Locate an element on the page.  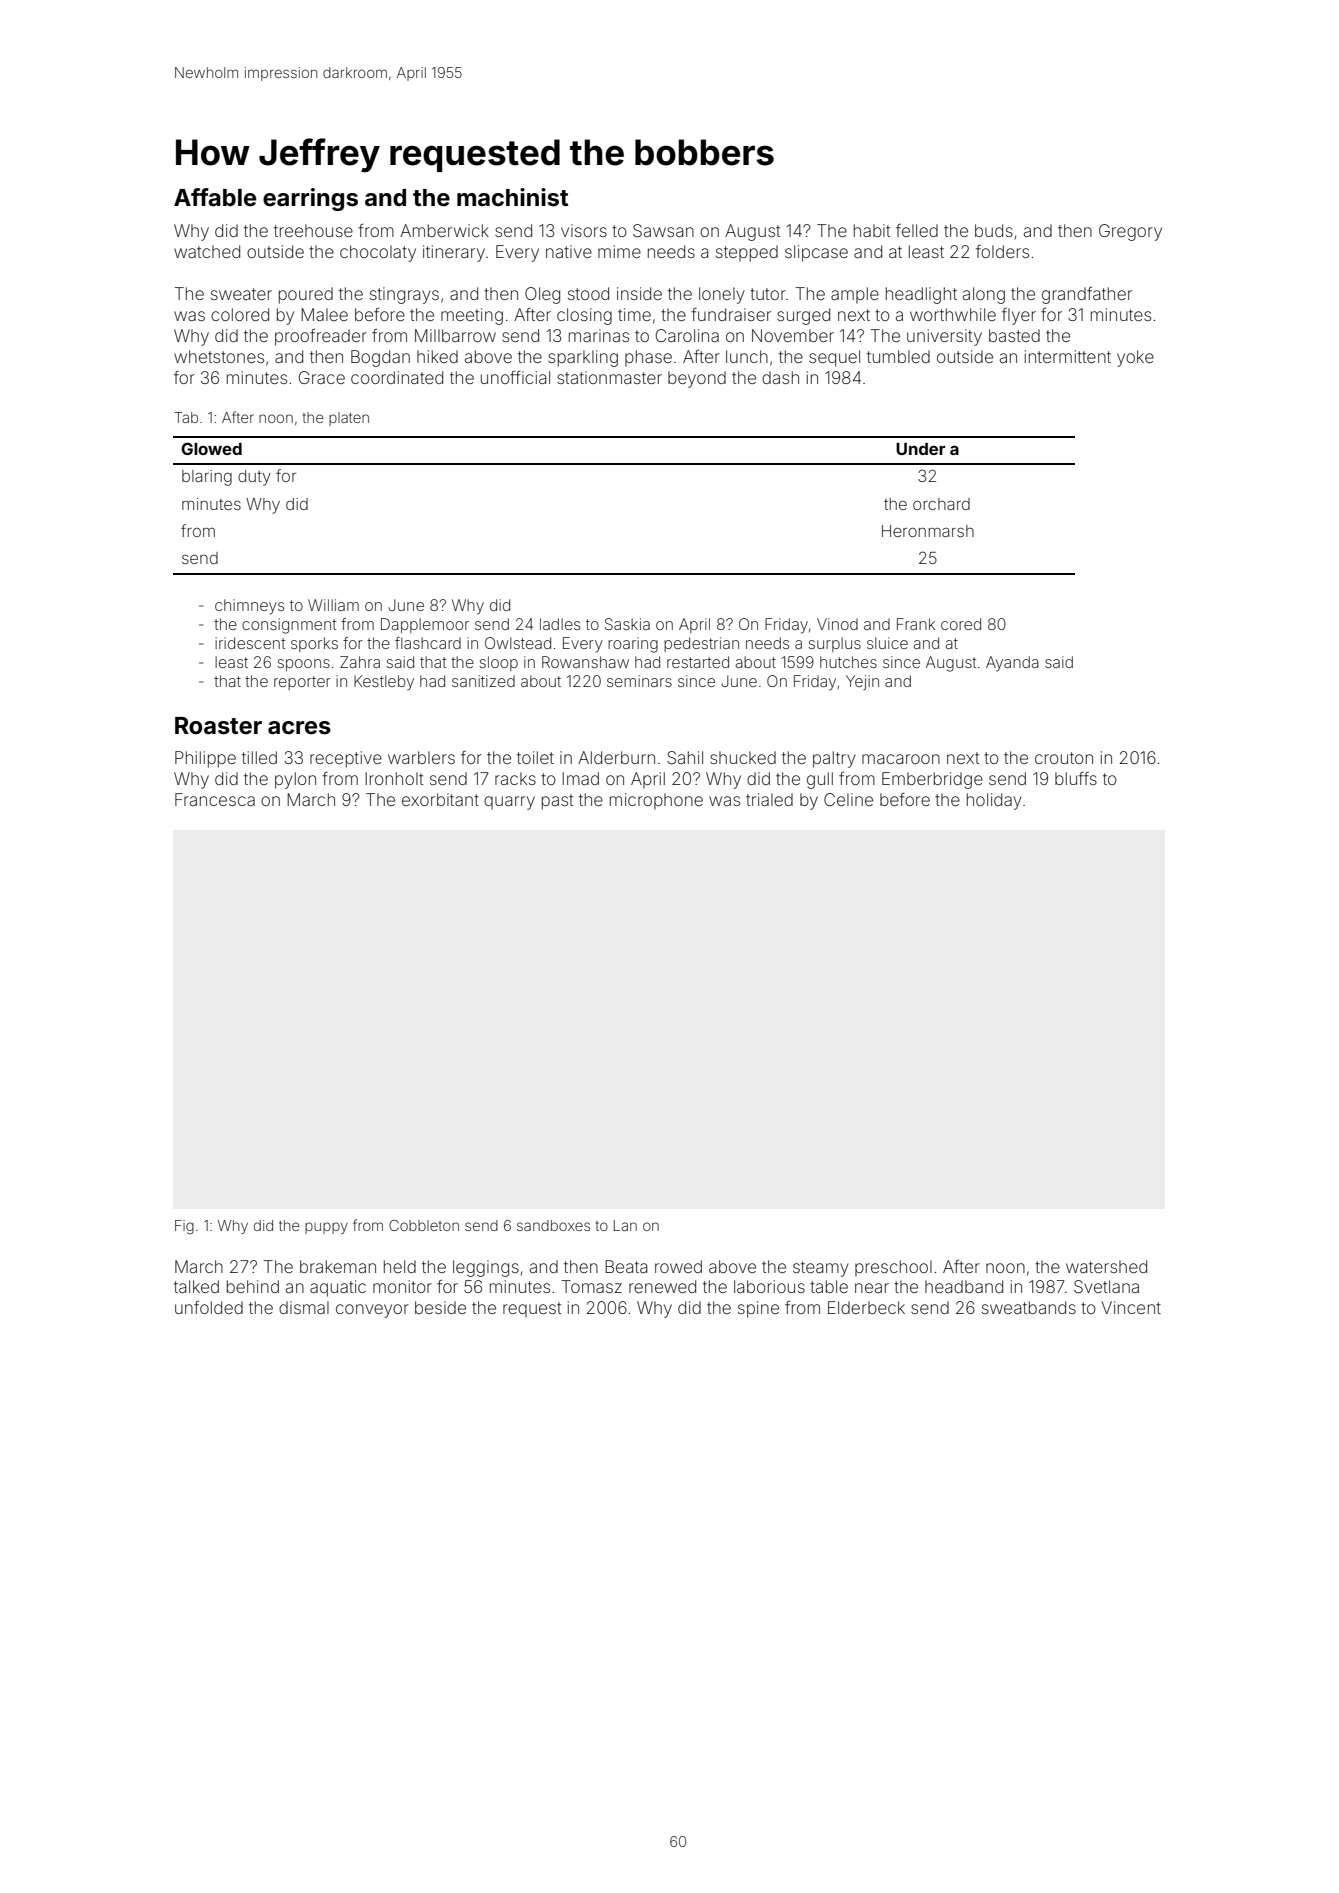
Sawsan is located at coordinates (663, 230).
